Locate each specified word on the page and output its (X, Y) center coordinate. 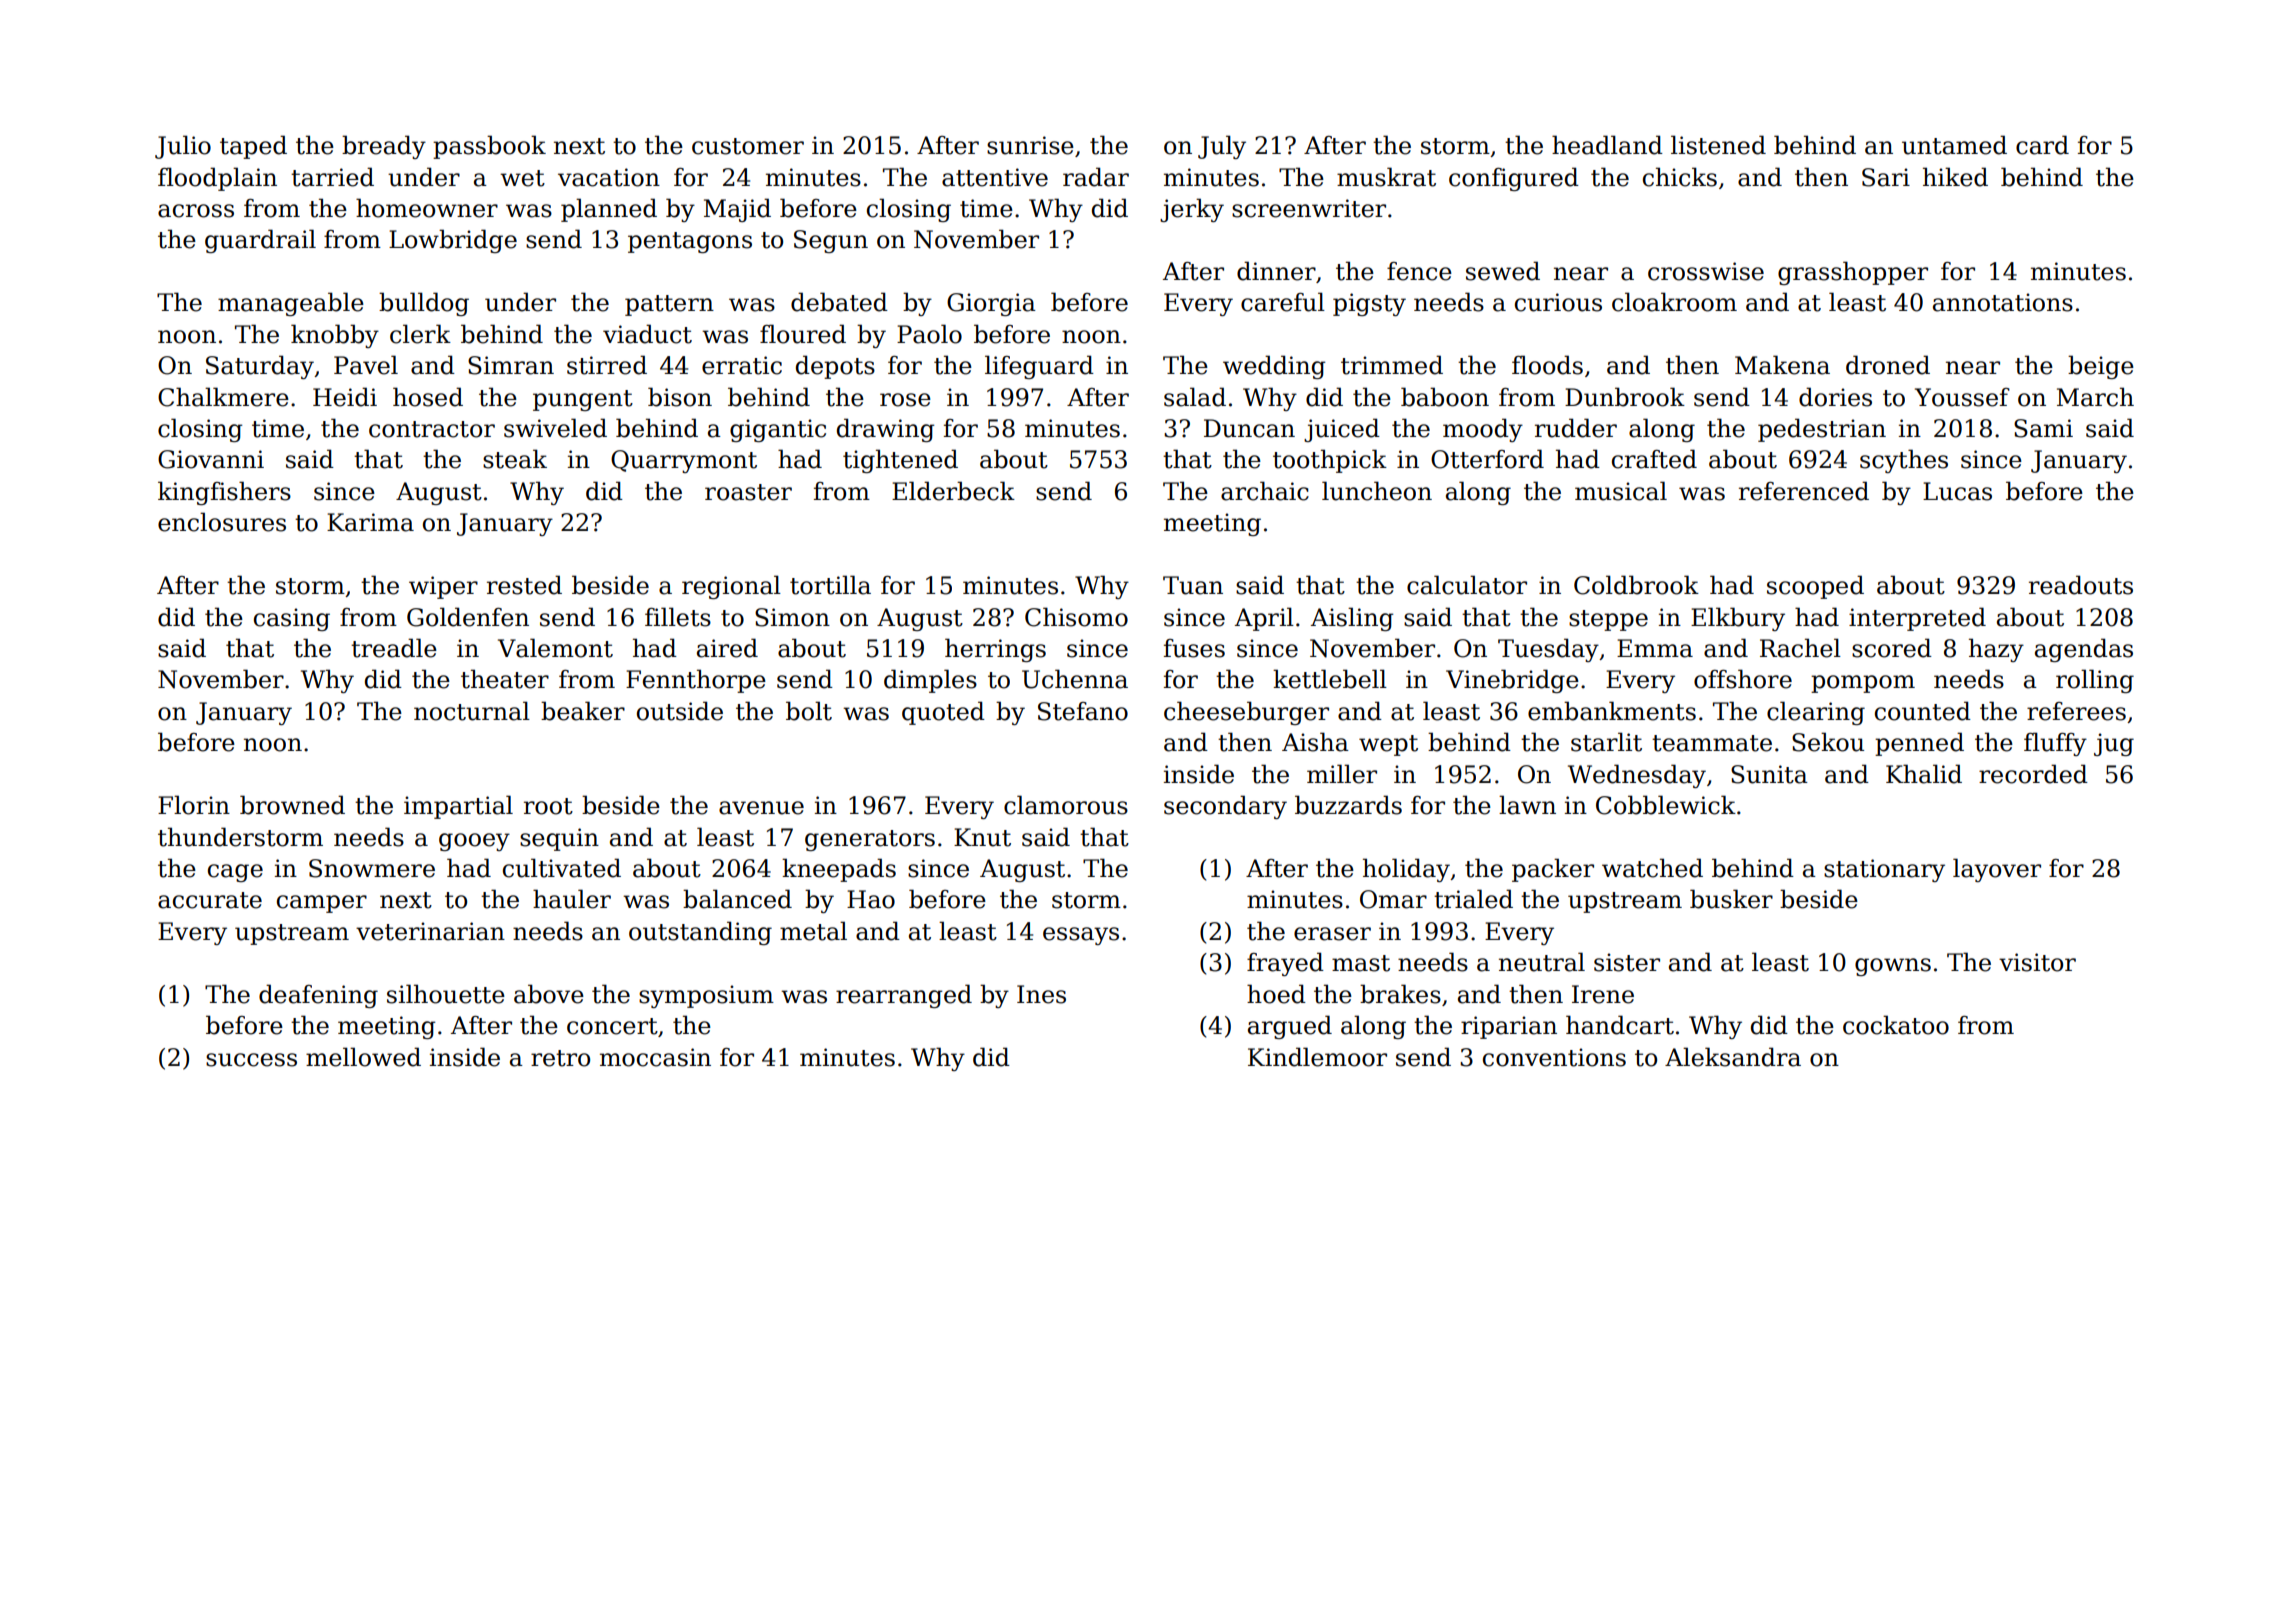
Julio (183, 147)
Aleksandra (1733, 1057)
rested (524, 585)
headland (1607, 145)
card (2042, 145)
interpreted (1917, 619)
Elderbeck (953, 491)
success (251, 1060)
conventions (1554, 1057)
